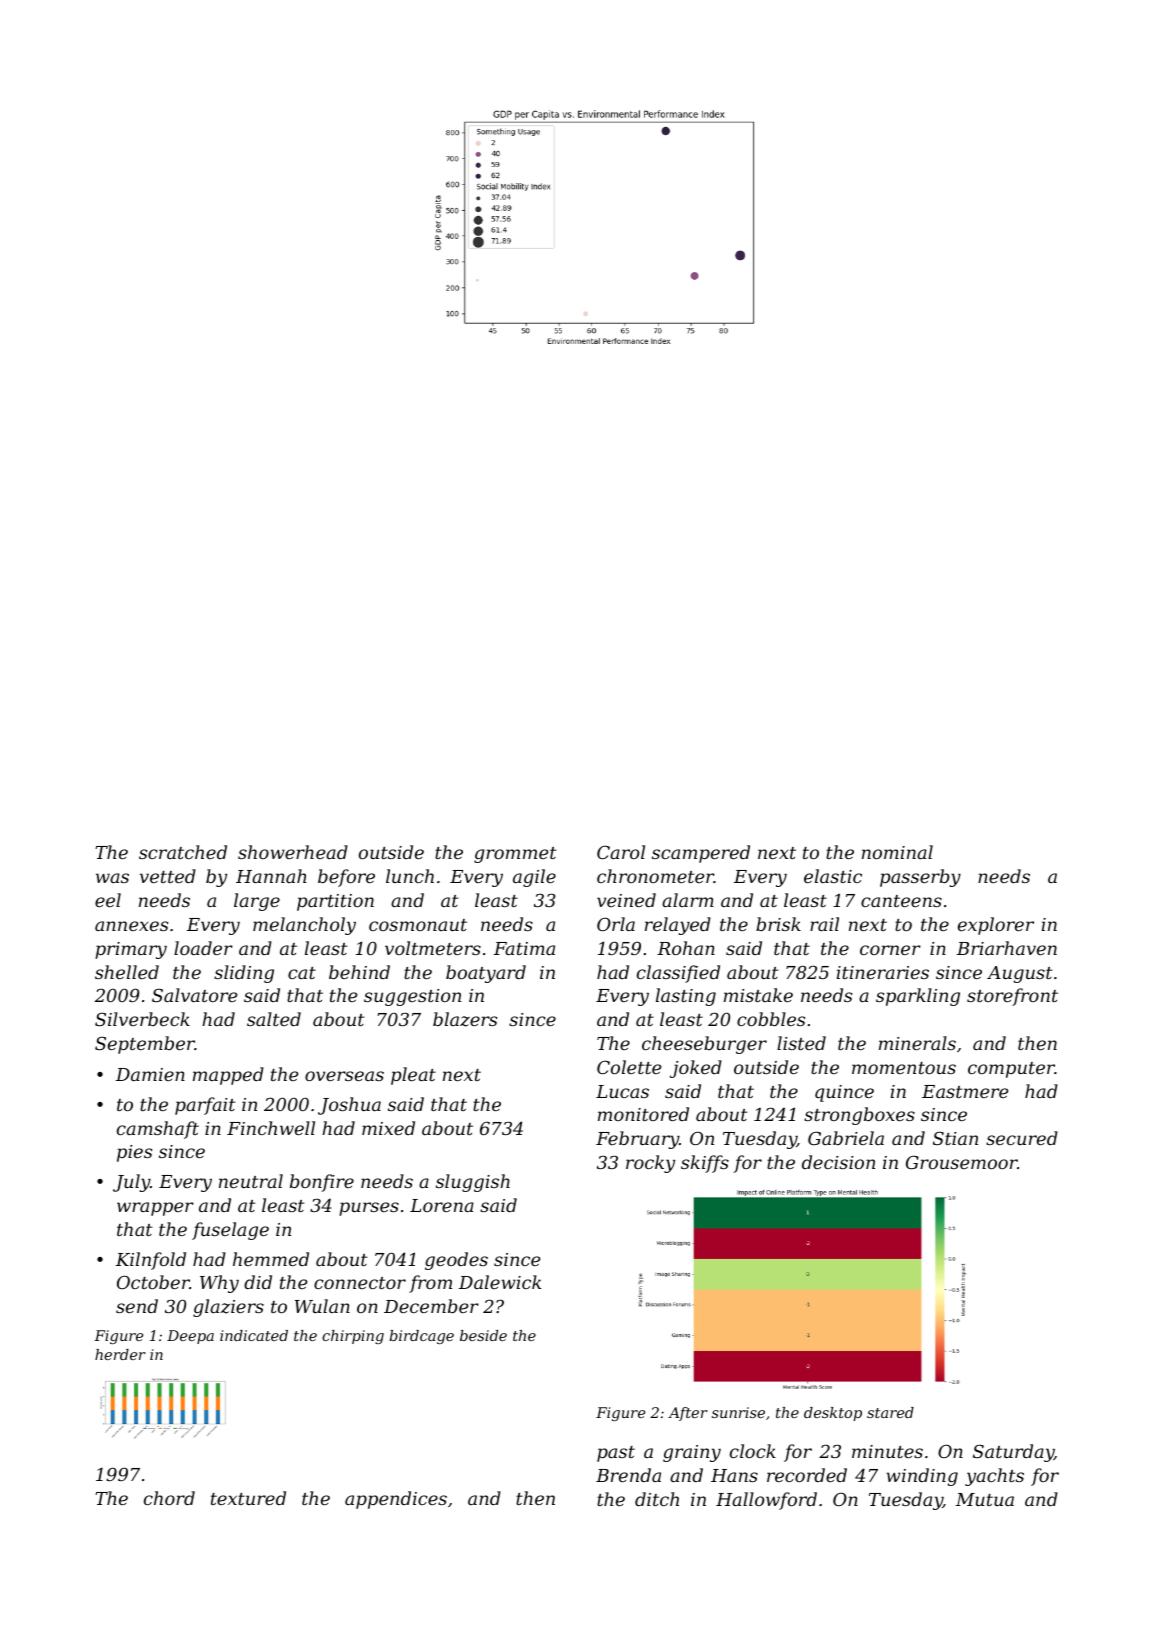 This screenshot has width=1153, height=1630. I want to click on joked, so click(696, 1069).
